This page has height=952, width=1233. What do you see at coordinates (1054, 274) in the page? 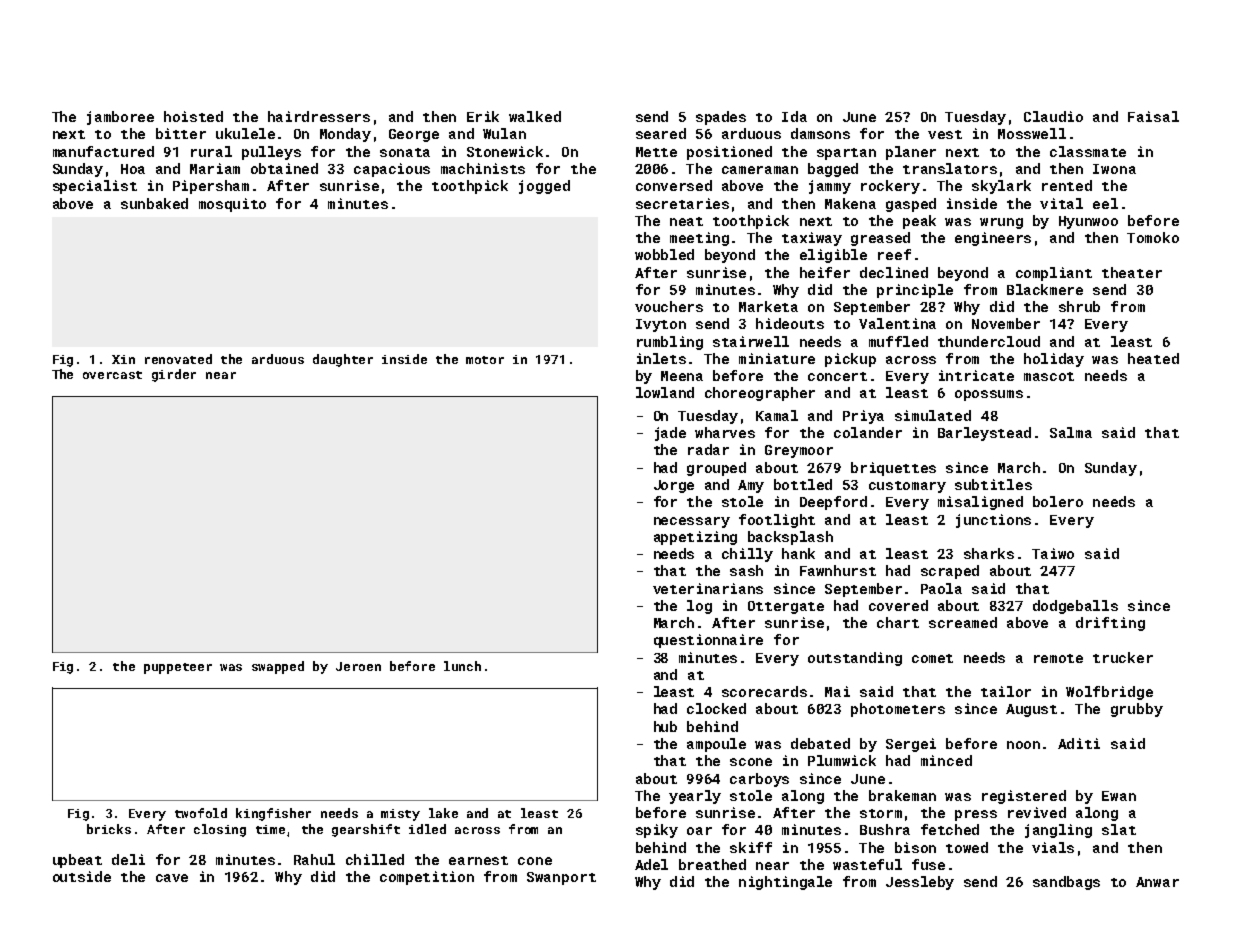
I see `compliant` at bounding box center [1054, 274].
